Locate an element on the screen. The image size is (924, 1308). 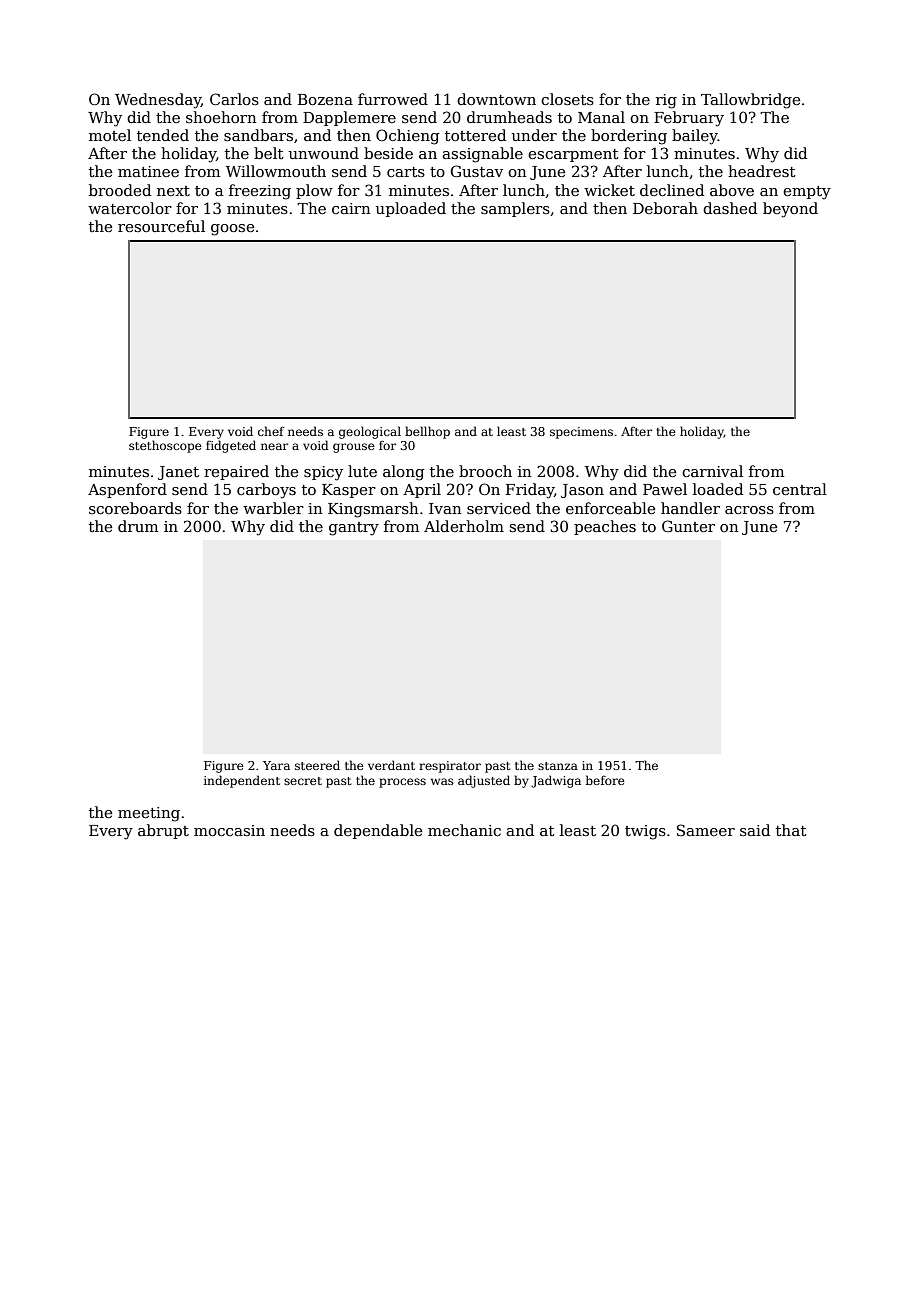
central is located at coordinates (800, 489).
